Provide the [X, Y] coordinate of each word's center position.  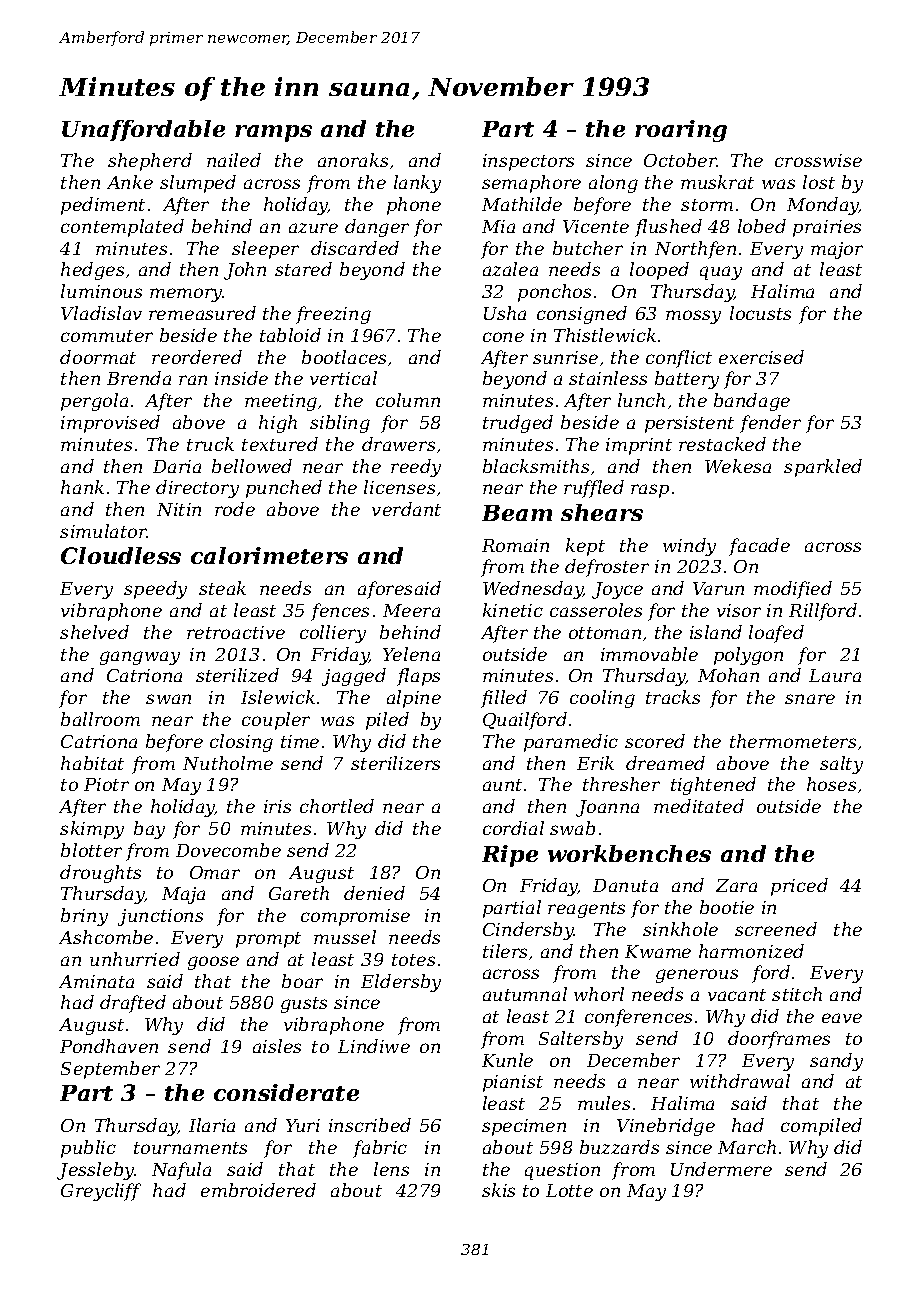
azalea [510, 269]
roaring [681, 131]
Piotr [106, 784]
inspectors [528, 162]
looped [659, 271]
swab [572, 828]
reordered [197, 357]
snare [810, 699]
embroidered [258, 1190]
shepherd [150, 162]
